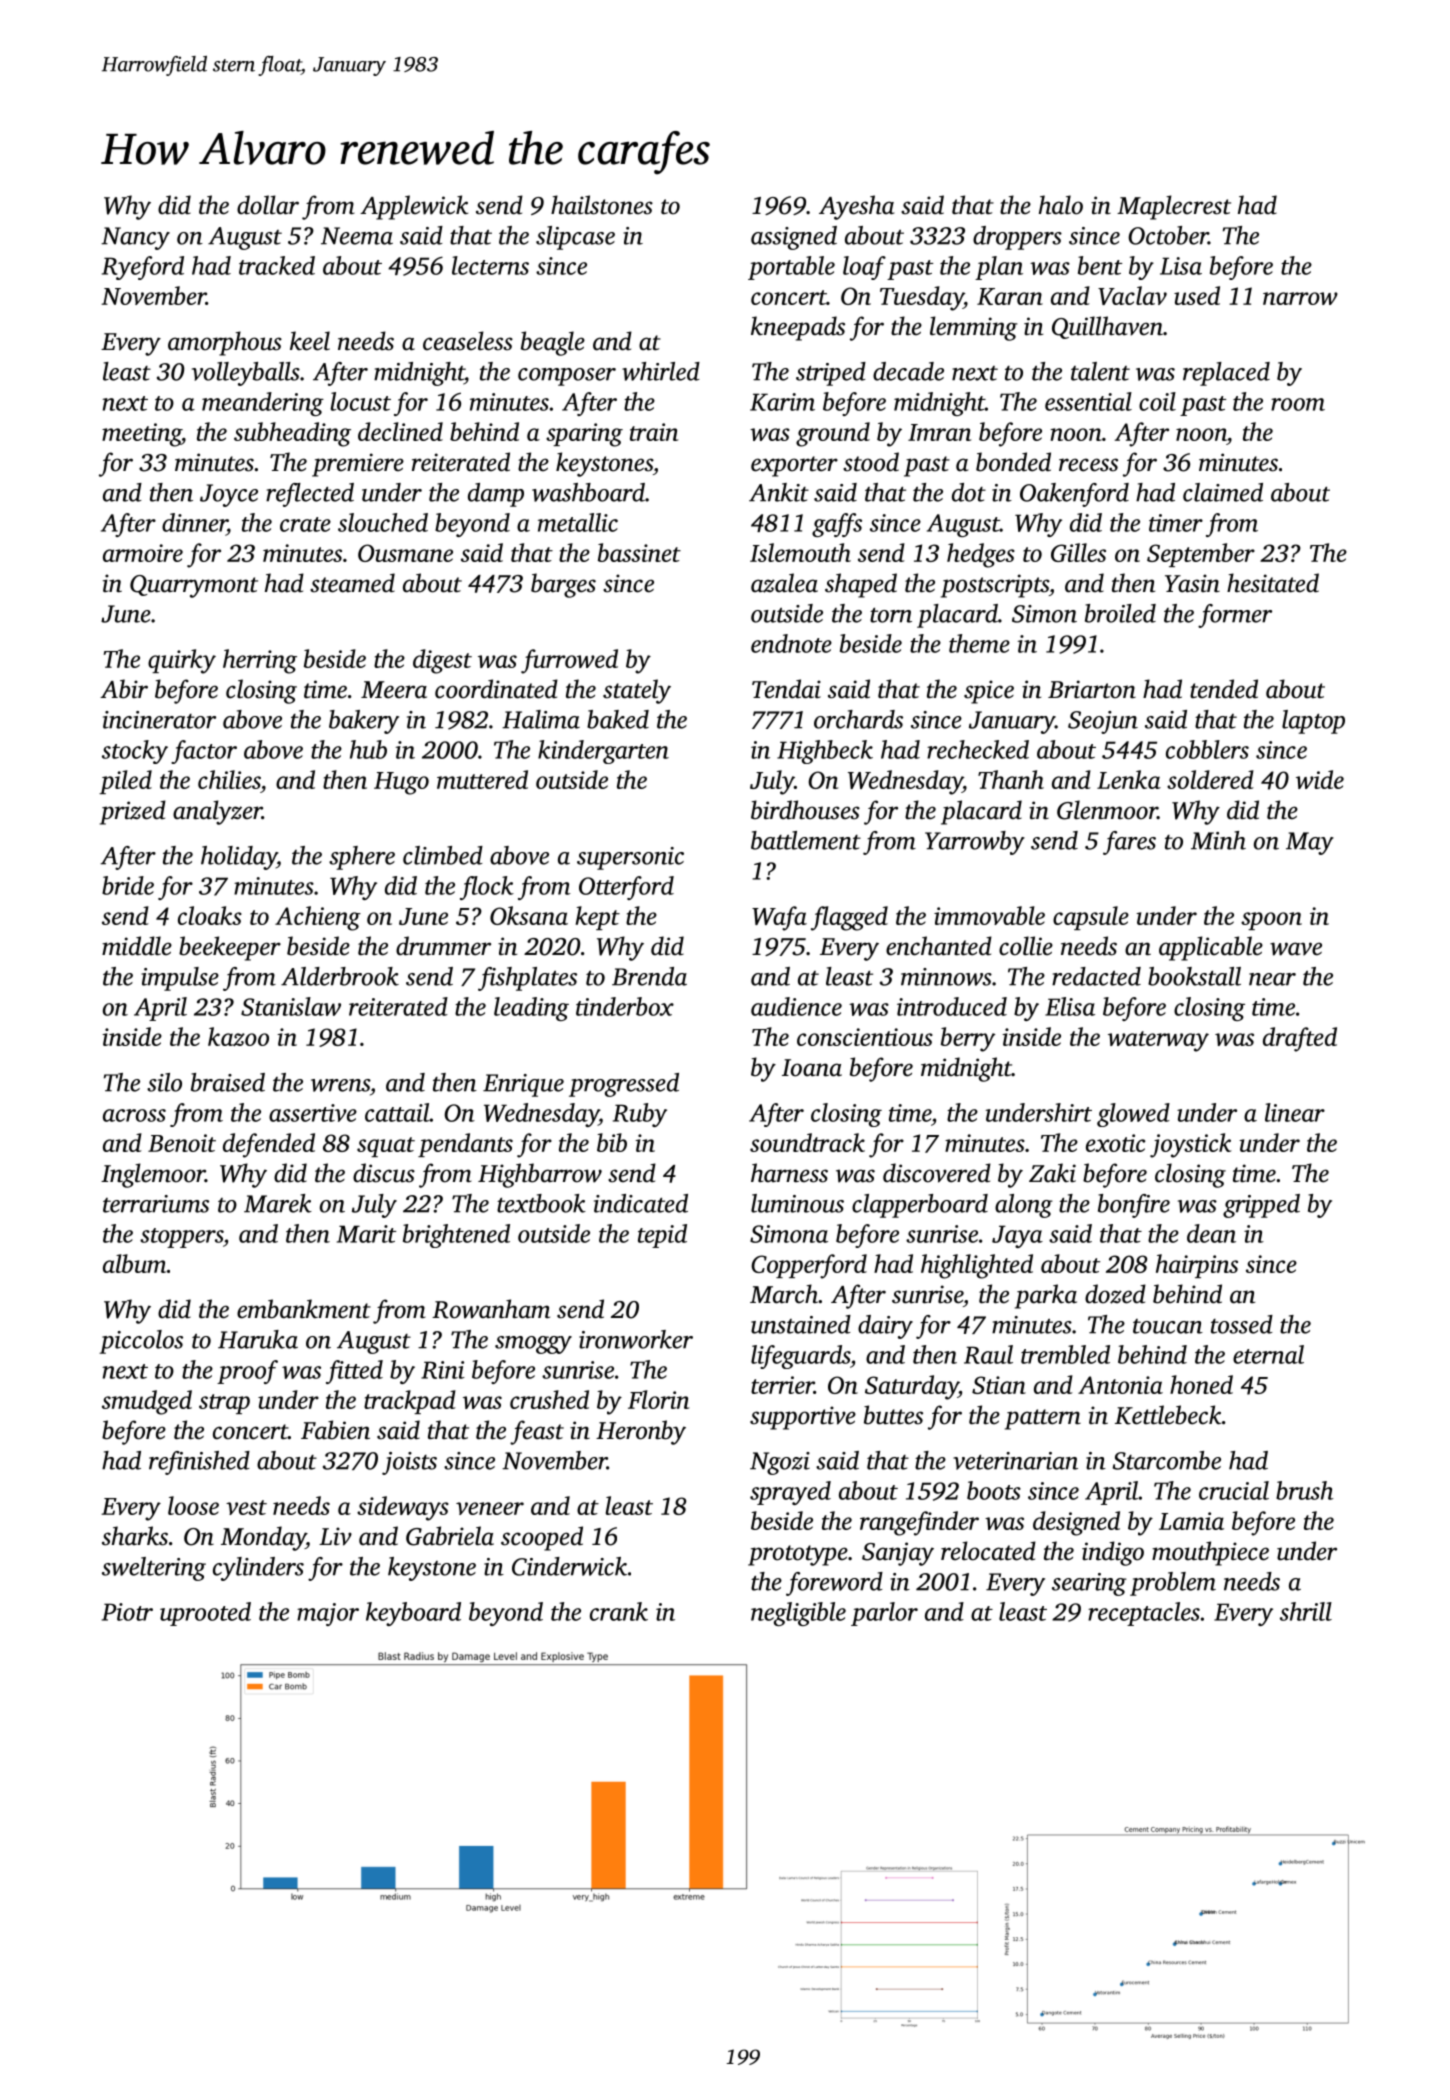 This screenshot has height=2100, width=1450. Describe the element at coordinates (181, 1238) in the screenshot. I see `stoppers` at that location.
